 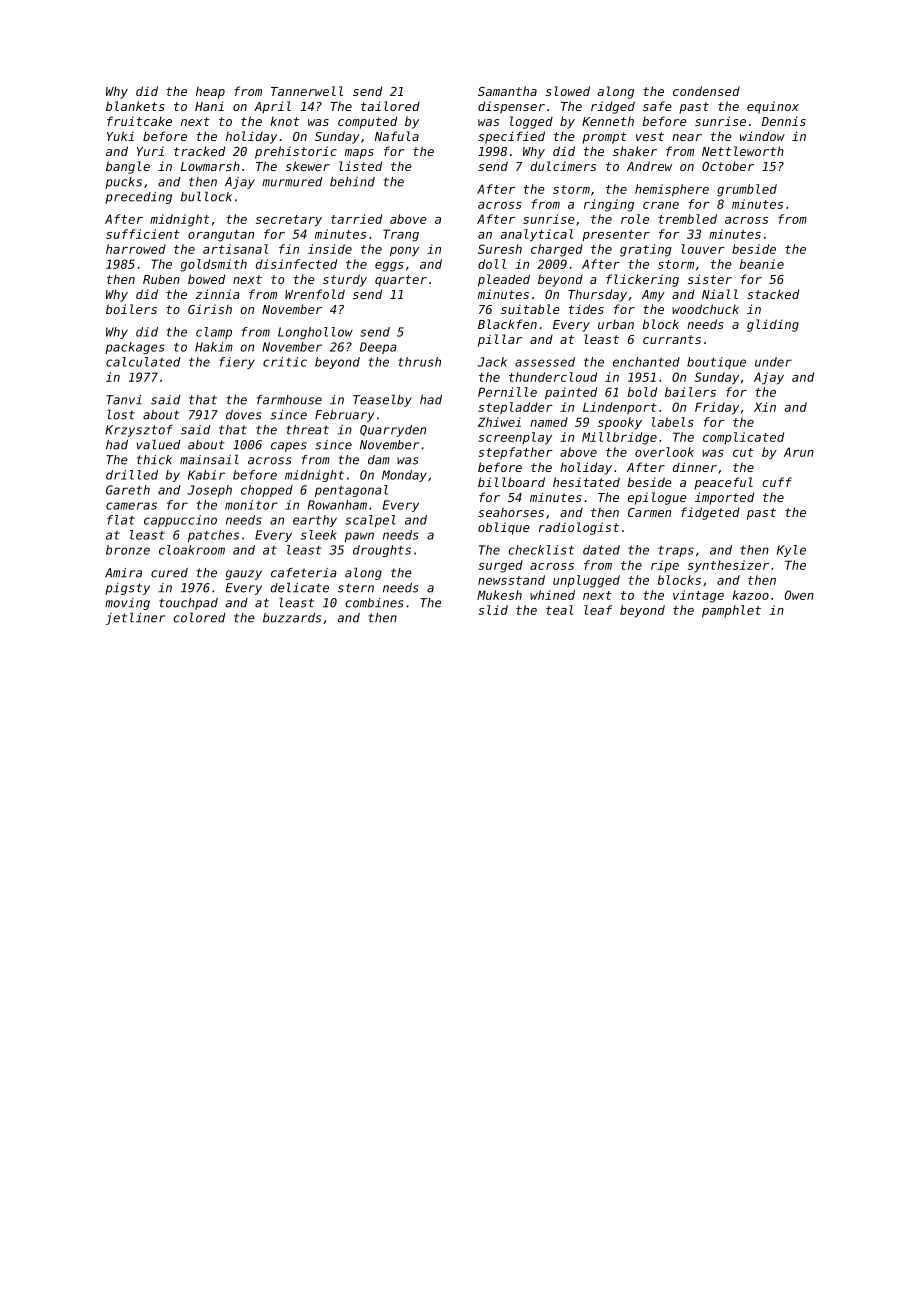 I want to click on Blackfen, so click(x=507, y=324).
